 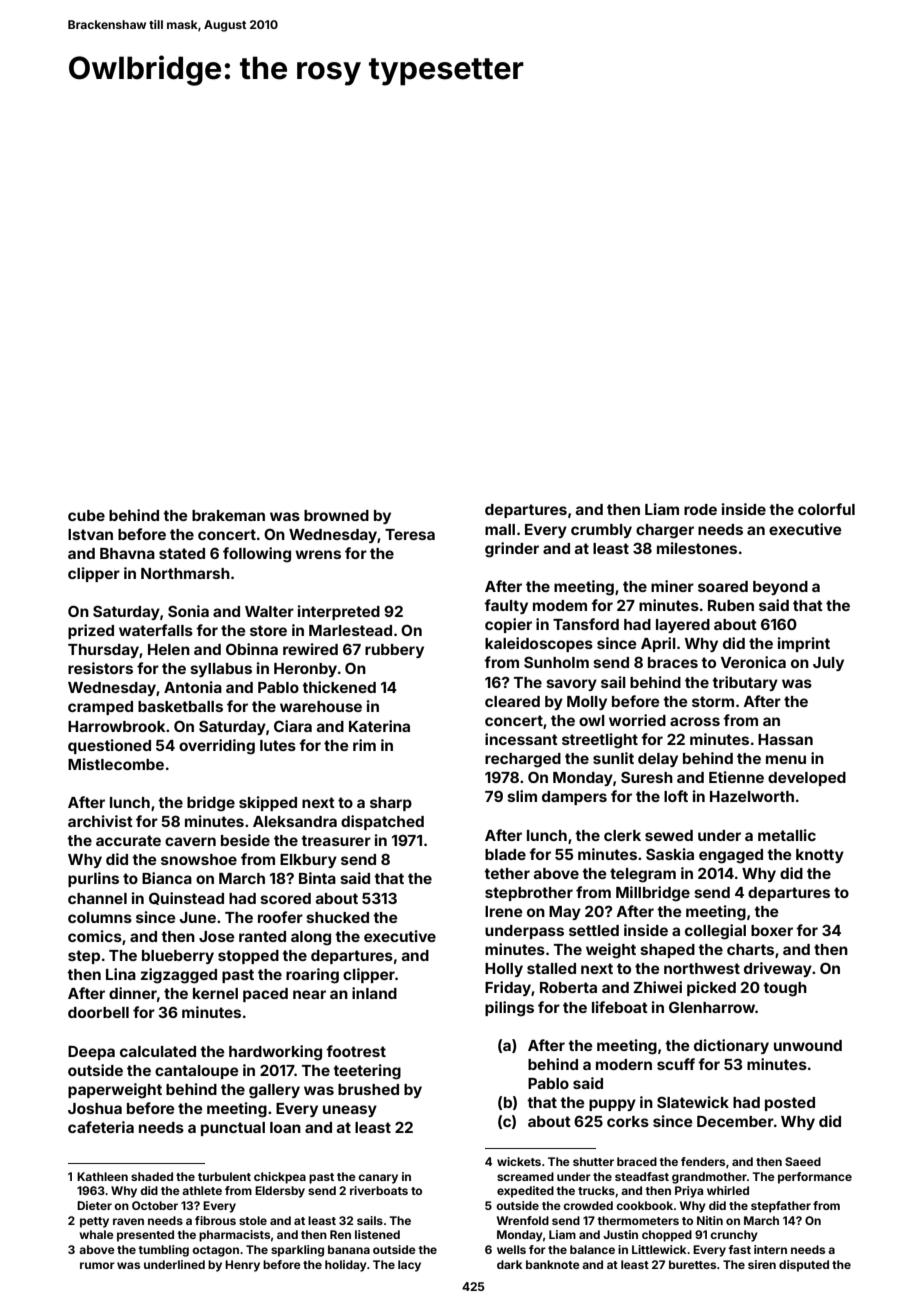 What do you see at coordinates (145, 1236) in the page?
I see `presented` at bounding box center [145, 1236].
